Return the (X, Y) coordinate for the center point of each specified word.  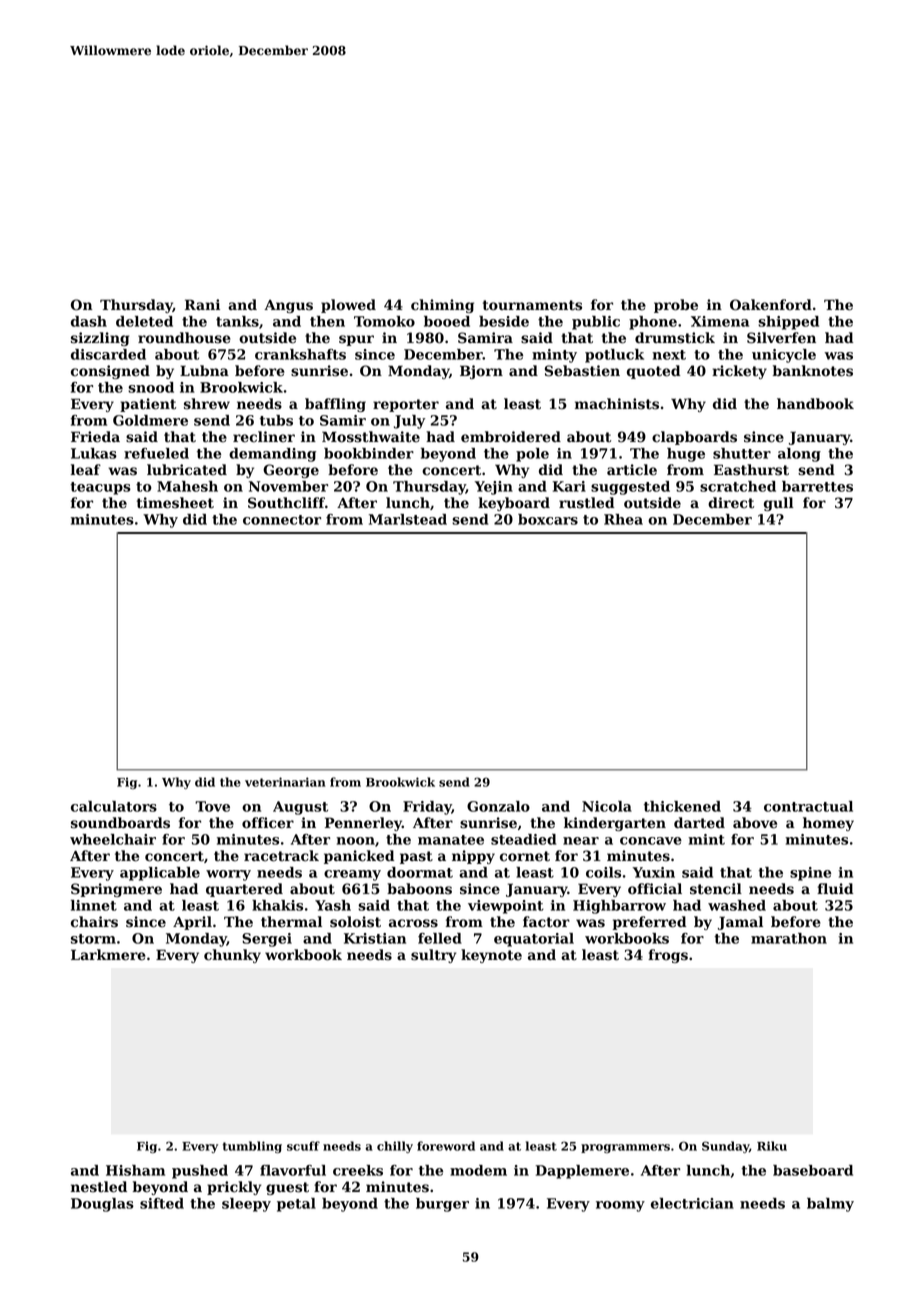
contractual (808, 806)
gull (779, 504)
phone (653, 323)
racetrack (281, 856)
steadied (523, 839)
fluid (835, 888)
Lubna (204, 370)
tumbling (252, 1147)
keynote (491, 956)
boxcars (548, 519)
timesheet (175, 503)
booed (447, 321)
